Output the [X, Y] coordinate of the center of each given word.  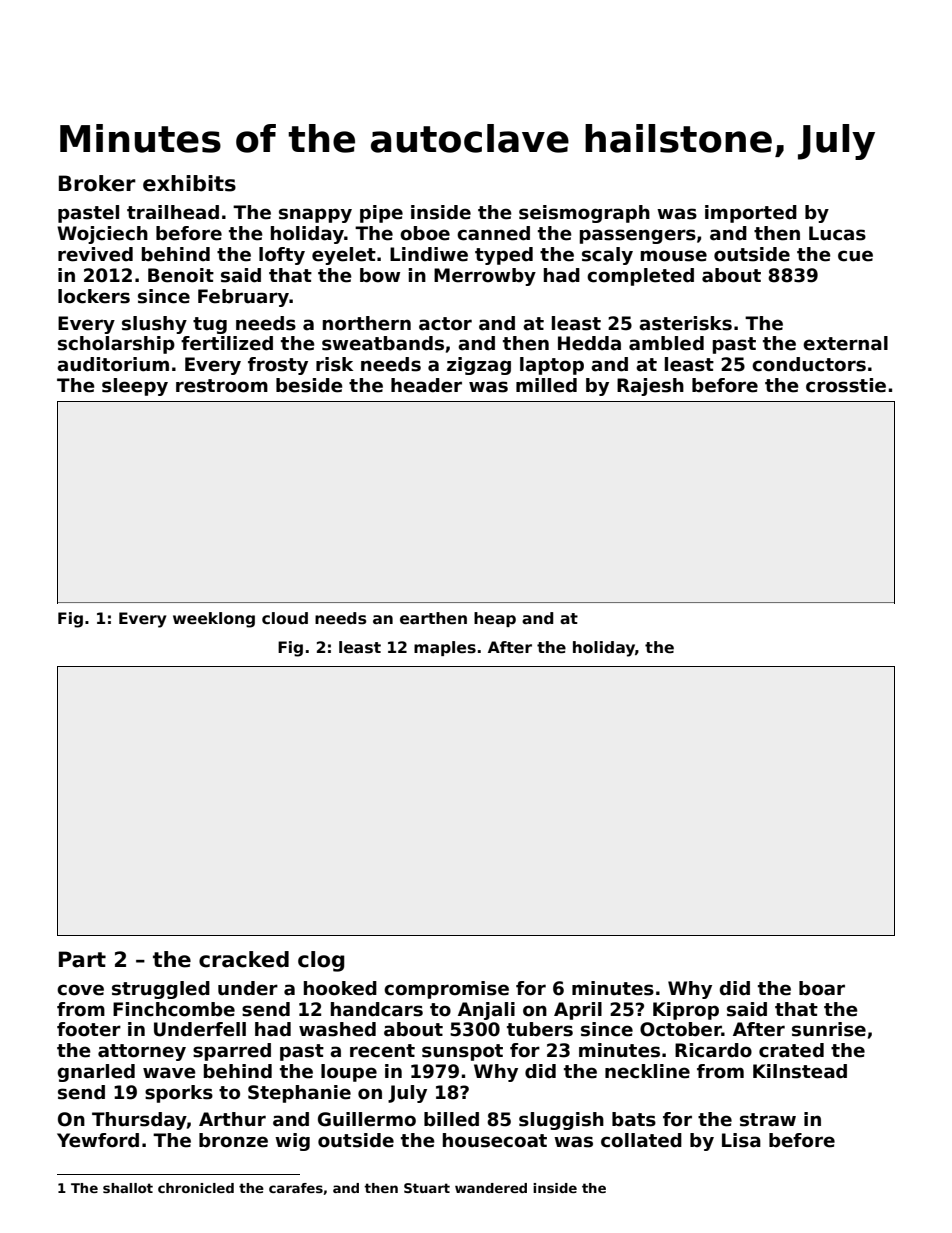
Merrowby [485, 277]
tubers [540, 1029]
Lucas [837, 233]
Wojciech [102, 235]
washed [337, 1029]
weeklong [214, 620]
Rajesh [650, 387]
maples [445, 648]
